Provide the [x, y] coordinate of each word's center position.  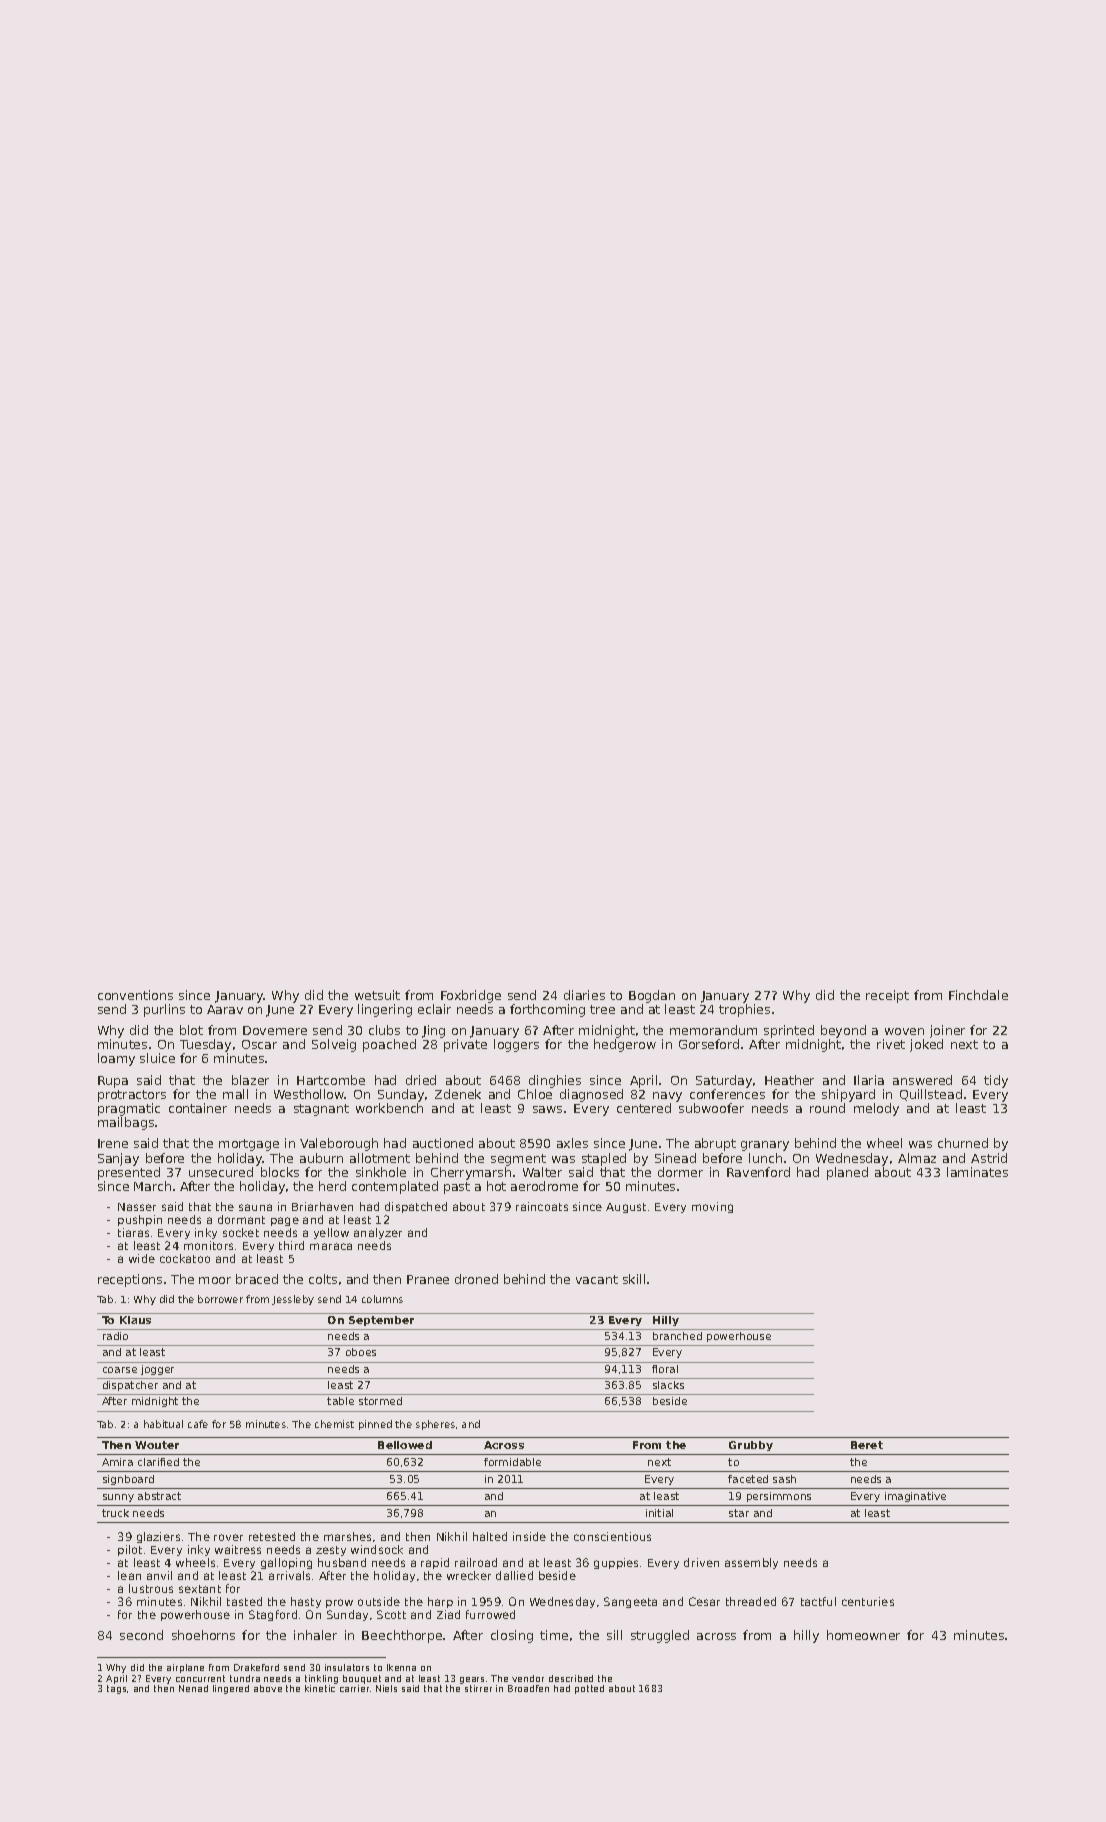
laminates [977, 1172]
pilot [130, 1550]
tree [602, 1009]
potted [589, 1689]
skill [634, 1279]
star [739, 1513]
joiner [947, 1031]
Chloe [535, 1094]
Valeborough [339, 1144]
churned [963, 1143]
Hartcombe [331, 1080]
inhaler [315, 1635]
